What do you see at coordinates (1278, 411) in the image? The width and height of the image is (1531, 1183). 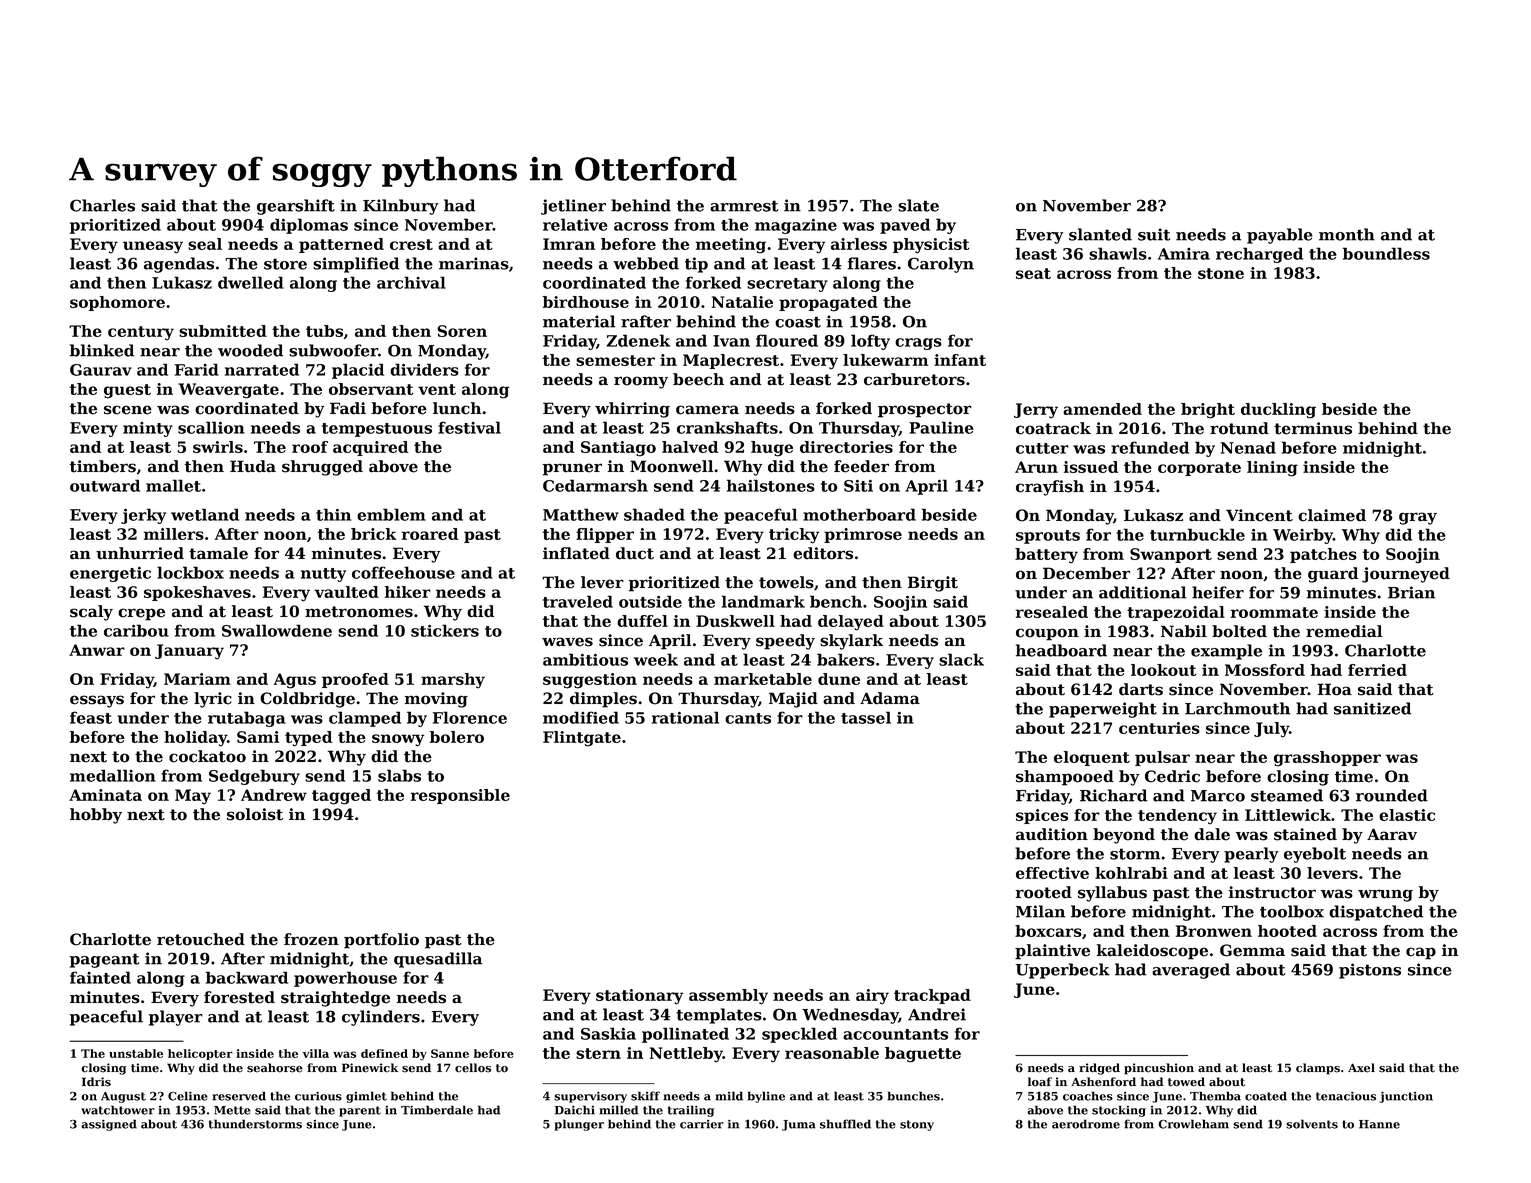 I see `duckling` at bounding box center [1278, 411].
